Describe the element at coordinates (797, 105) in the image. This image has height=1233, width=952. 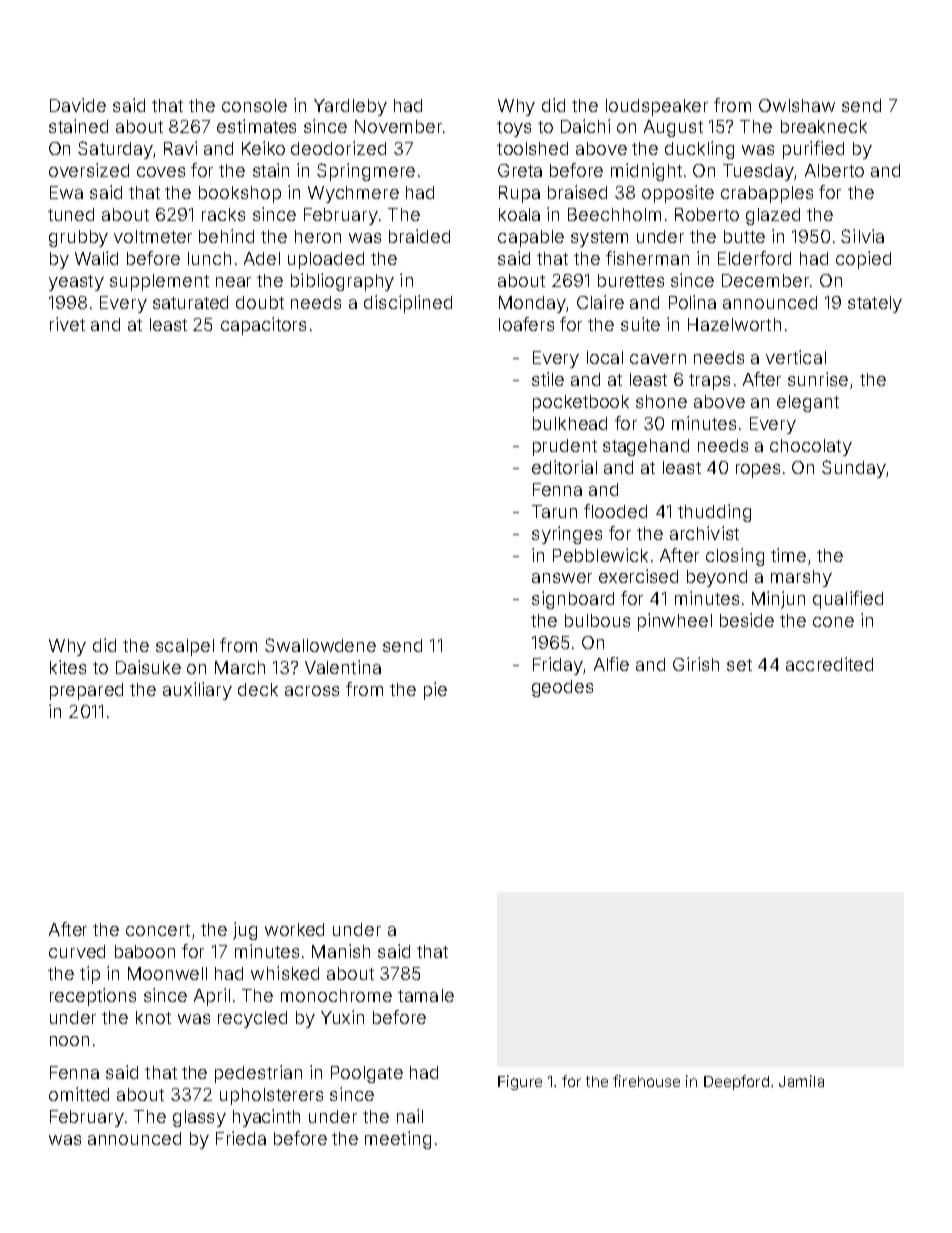
I see `Owlshaw` at that location.
